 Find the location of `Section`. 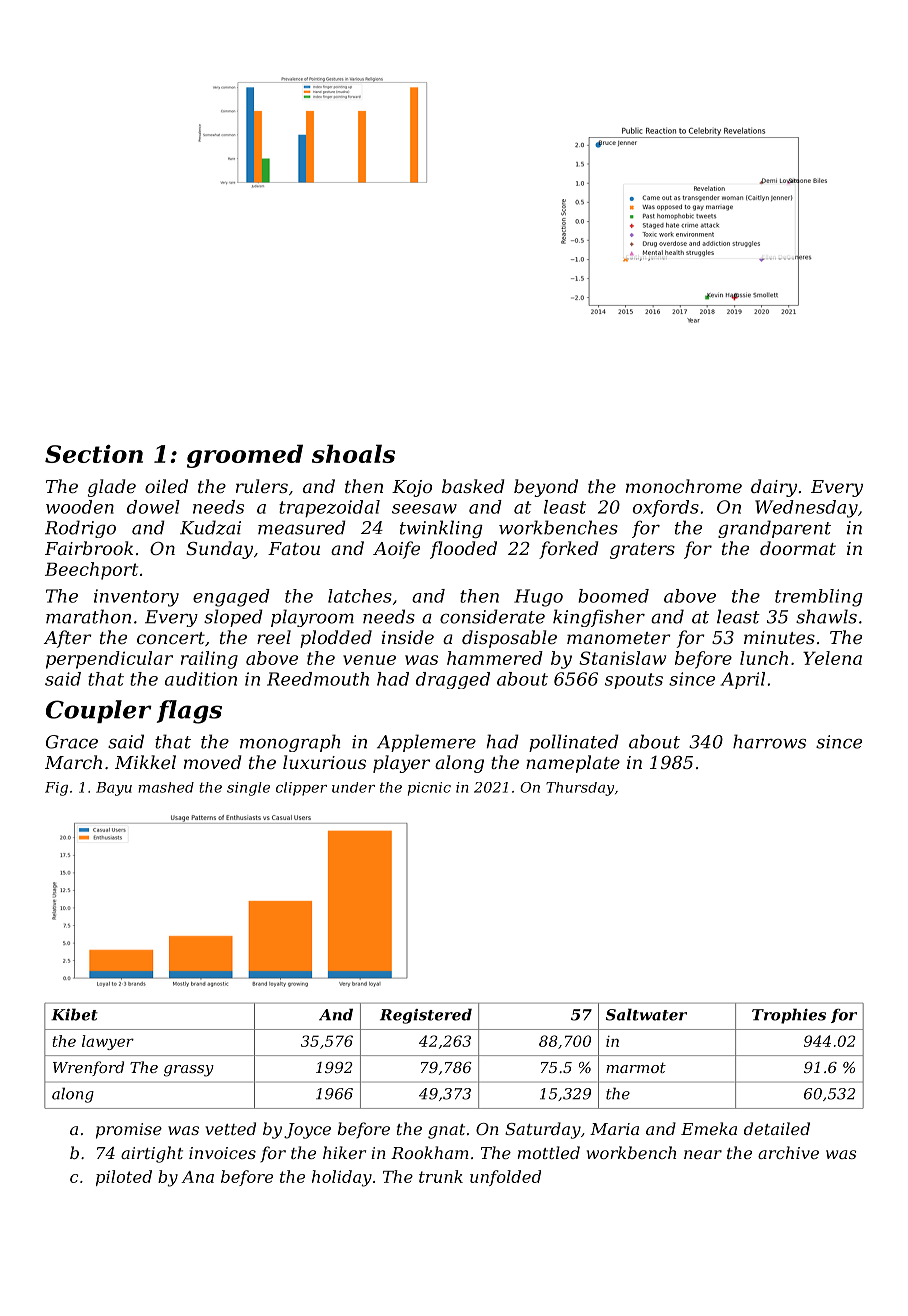

Section is located at coordinates (94, 454).
